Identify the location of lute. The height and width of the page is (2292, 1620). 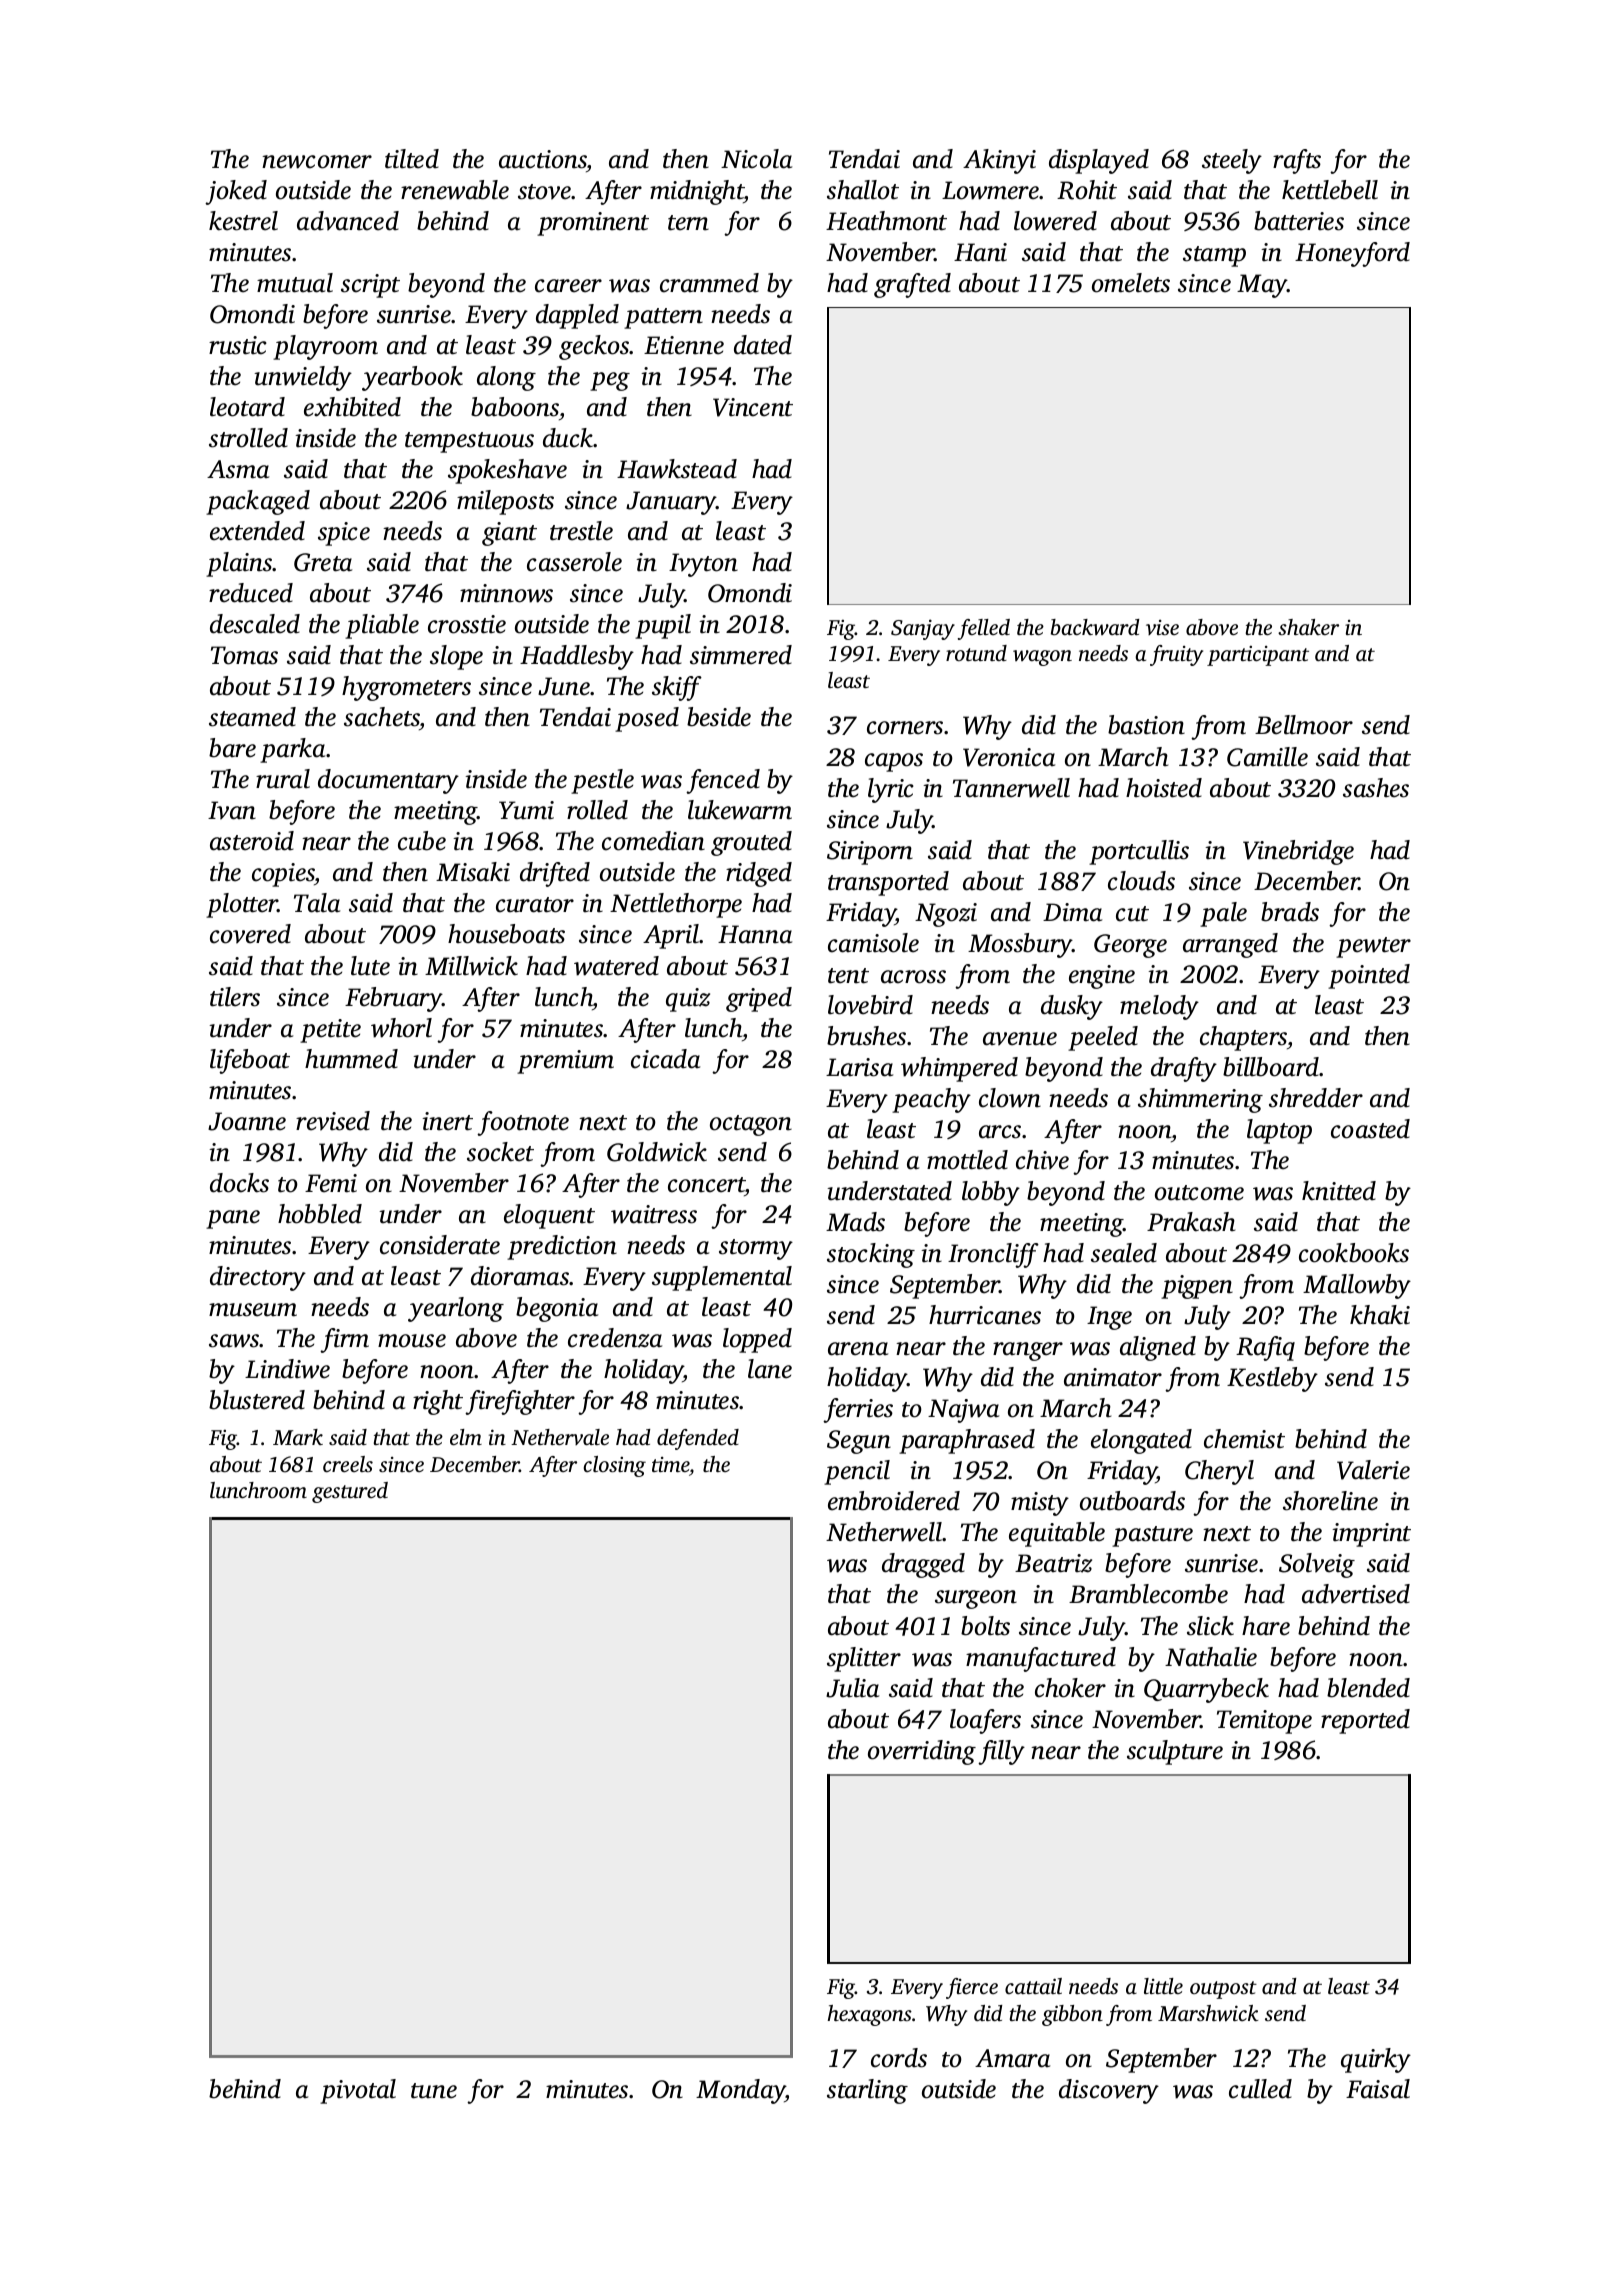
(370, 966).
